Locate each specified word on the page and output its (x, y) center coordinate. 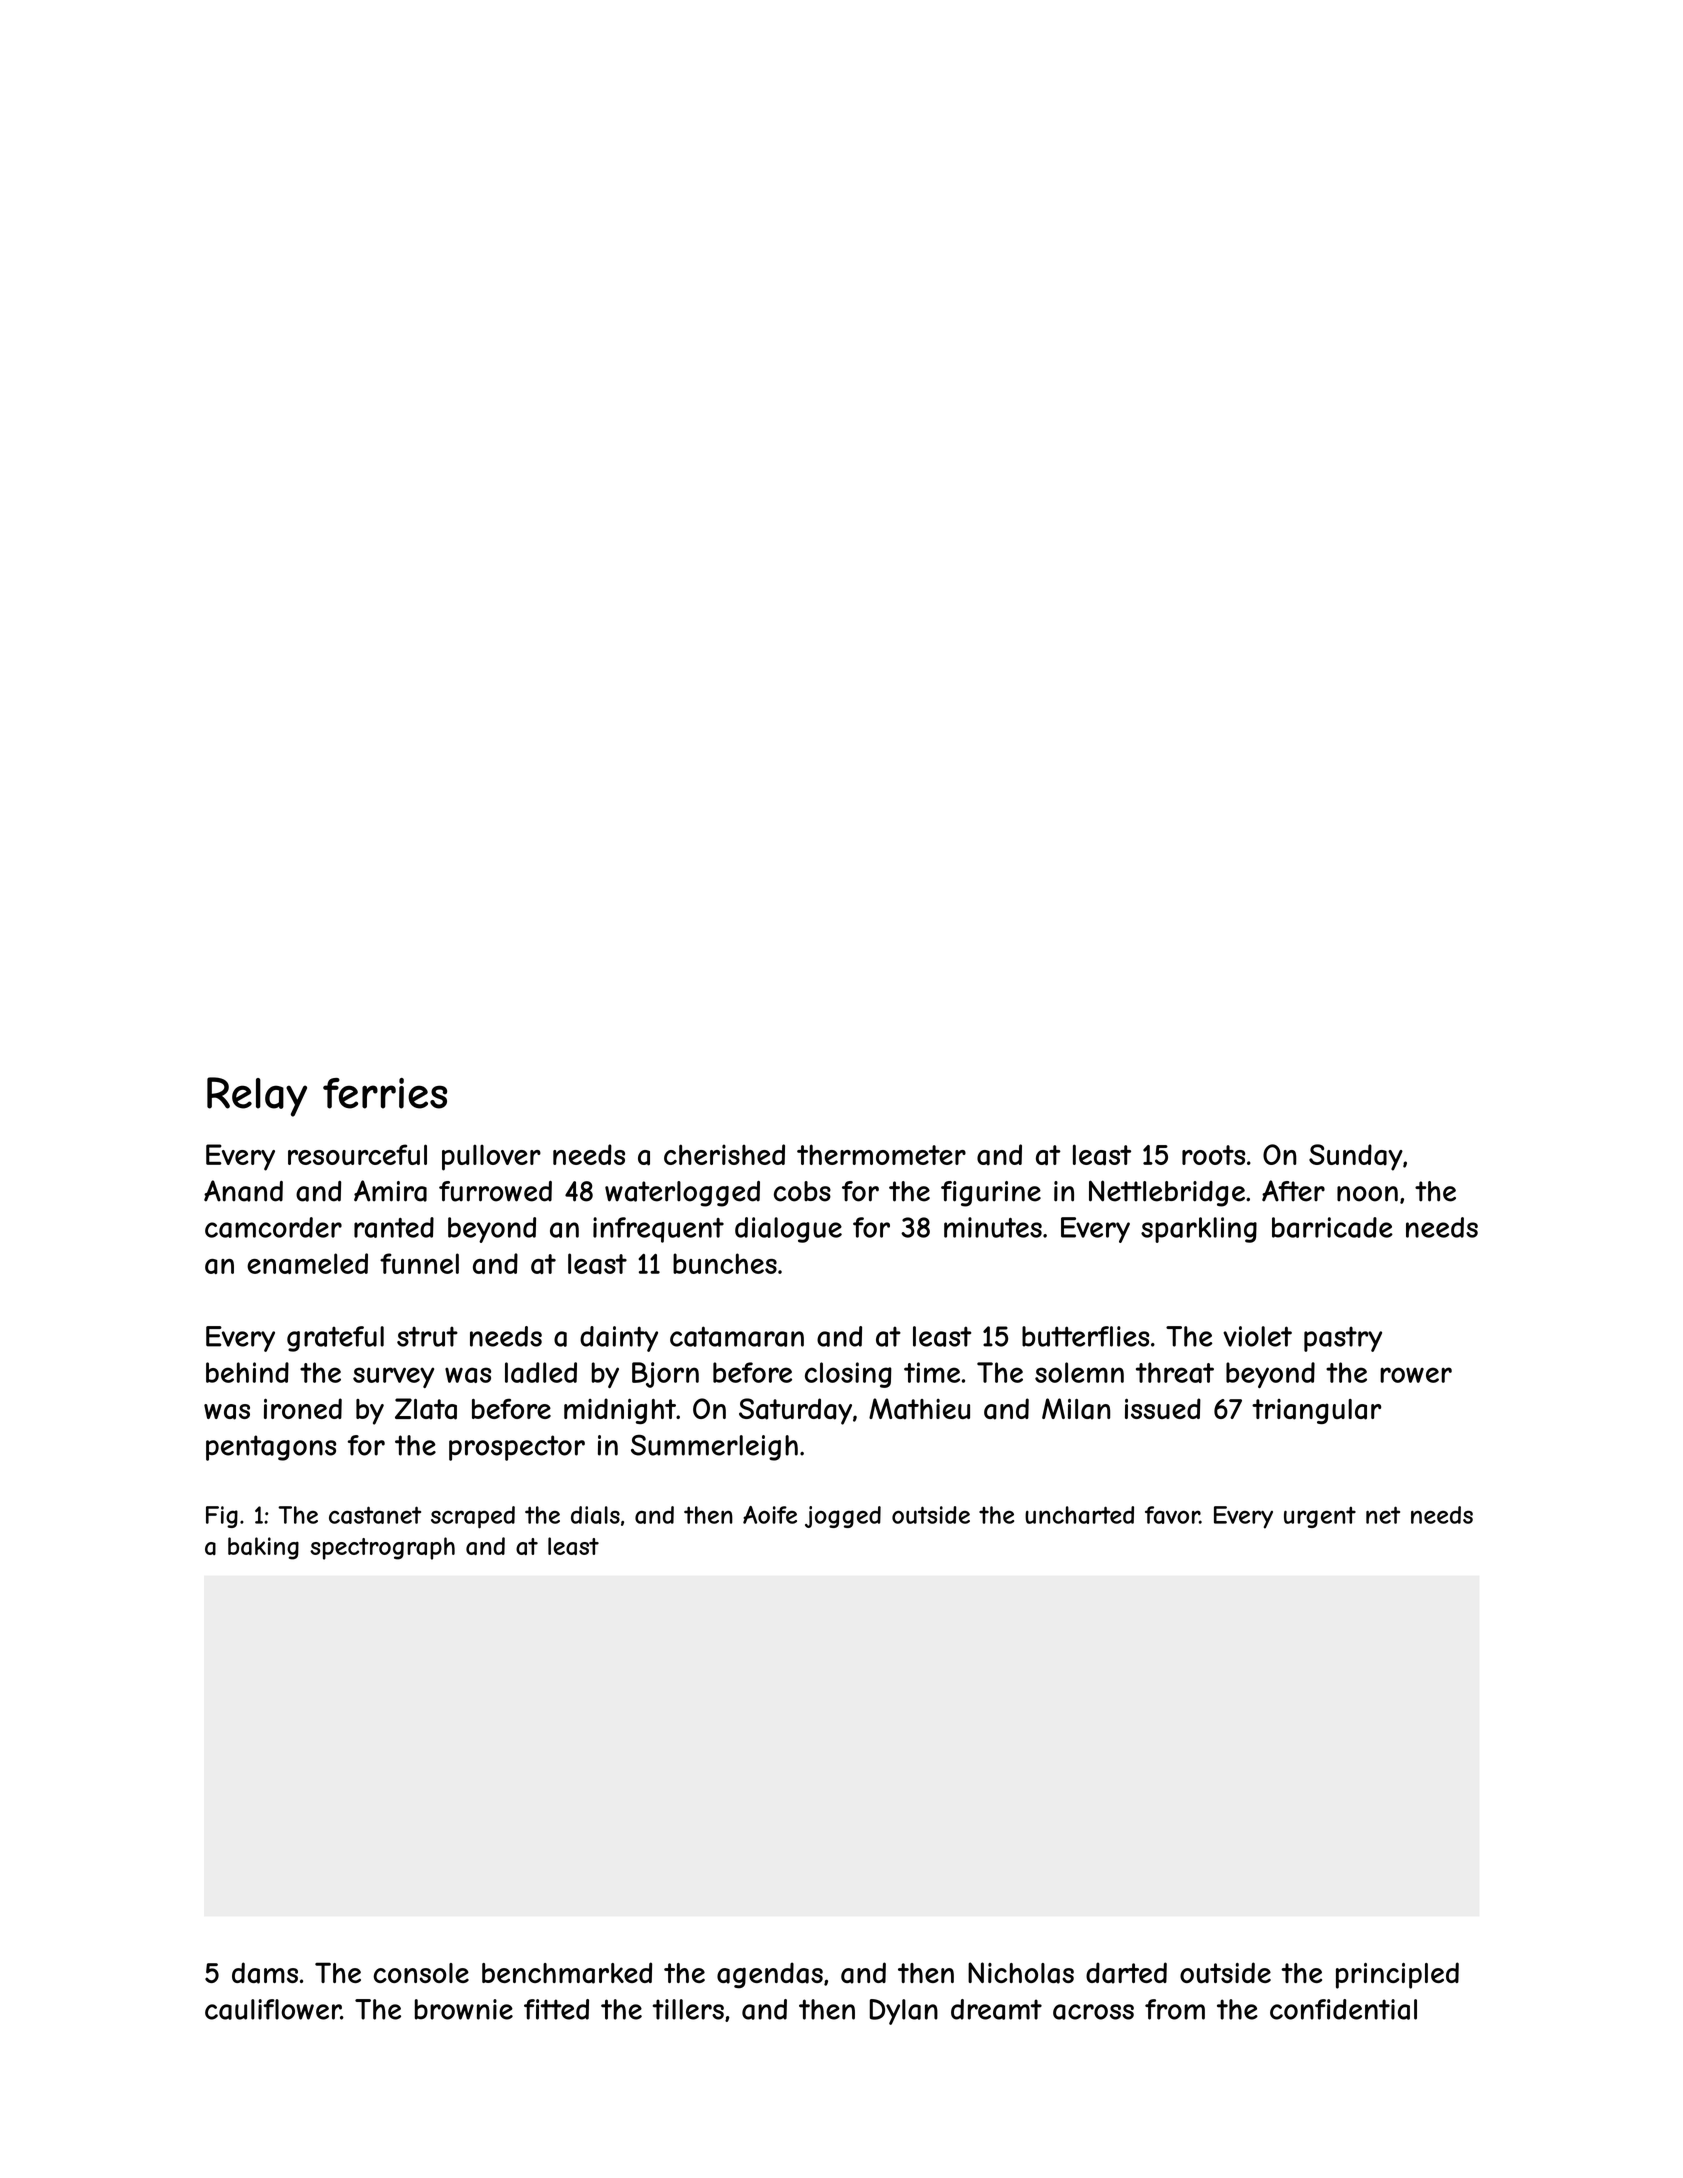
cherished (724, 1154)
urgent (1320, 1517)
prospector (517, 1448)
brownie (464, 2009)
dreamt (996, 2009)
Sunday (1356, 1157)
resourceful (357, 1154)
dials (595, 1515)
